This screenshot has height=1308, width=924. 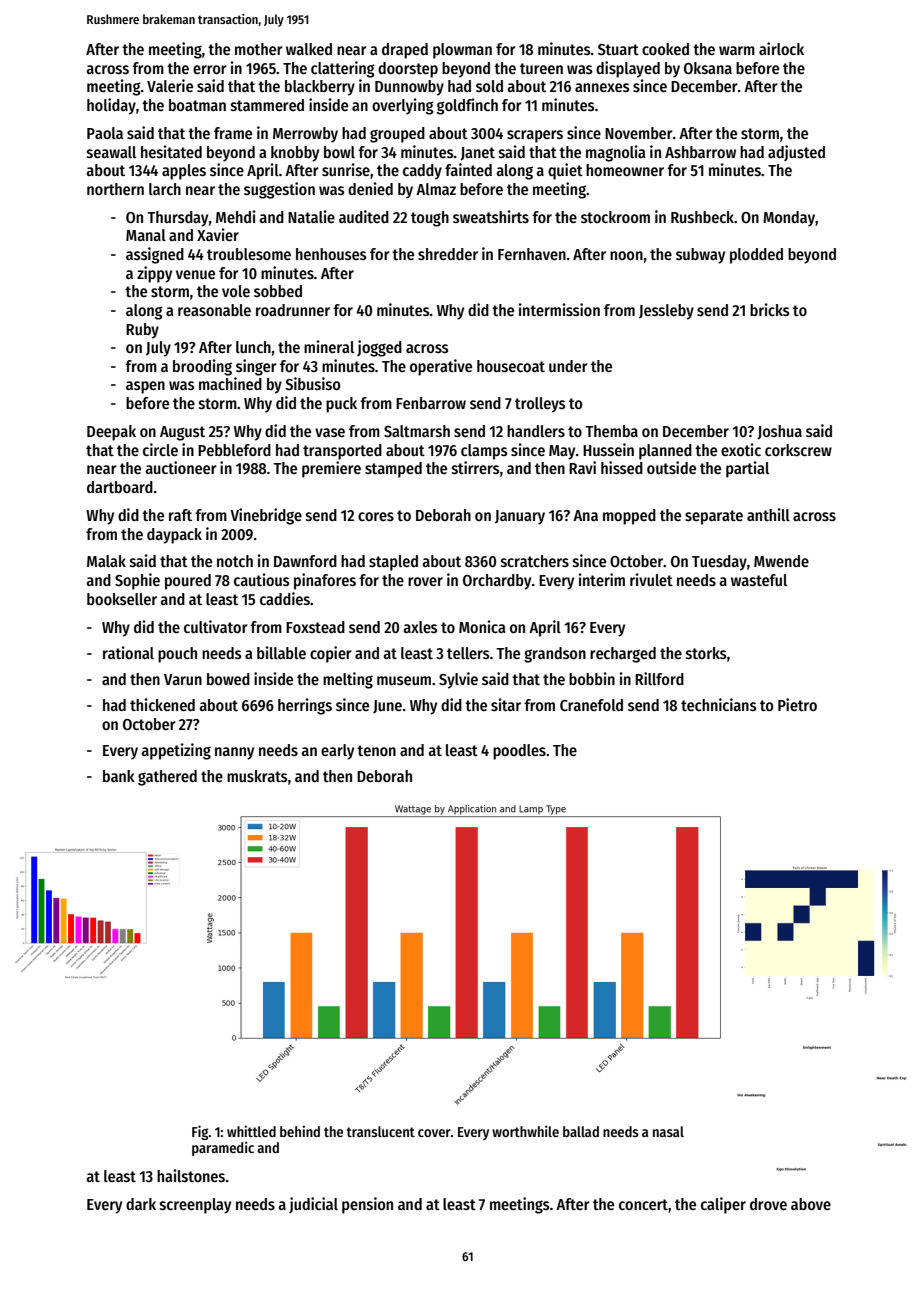 What do you see at coordinates (376, 750) in the screenshot?
I see `tenon` at bounding box center [376, 750].
